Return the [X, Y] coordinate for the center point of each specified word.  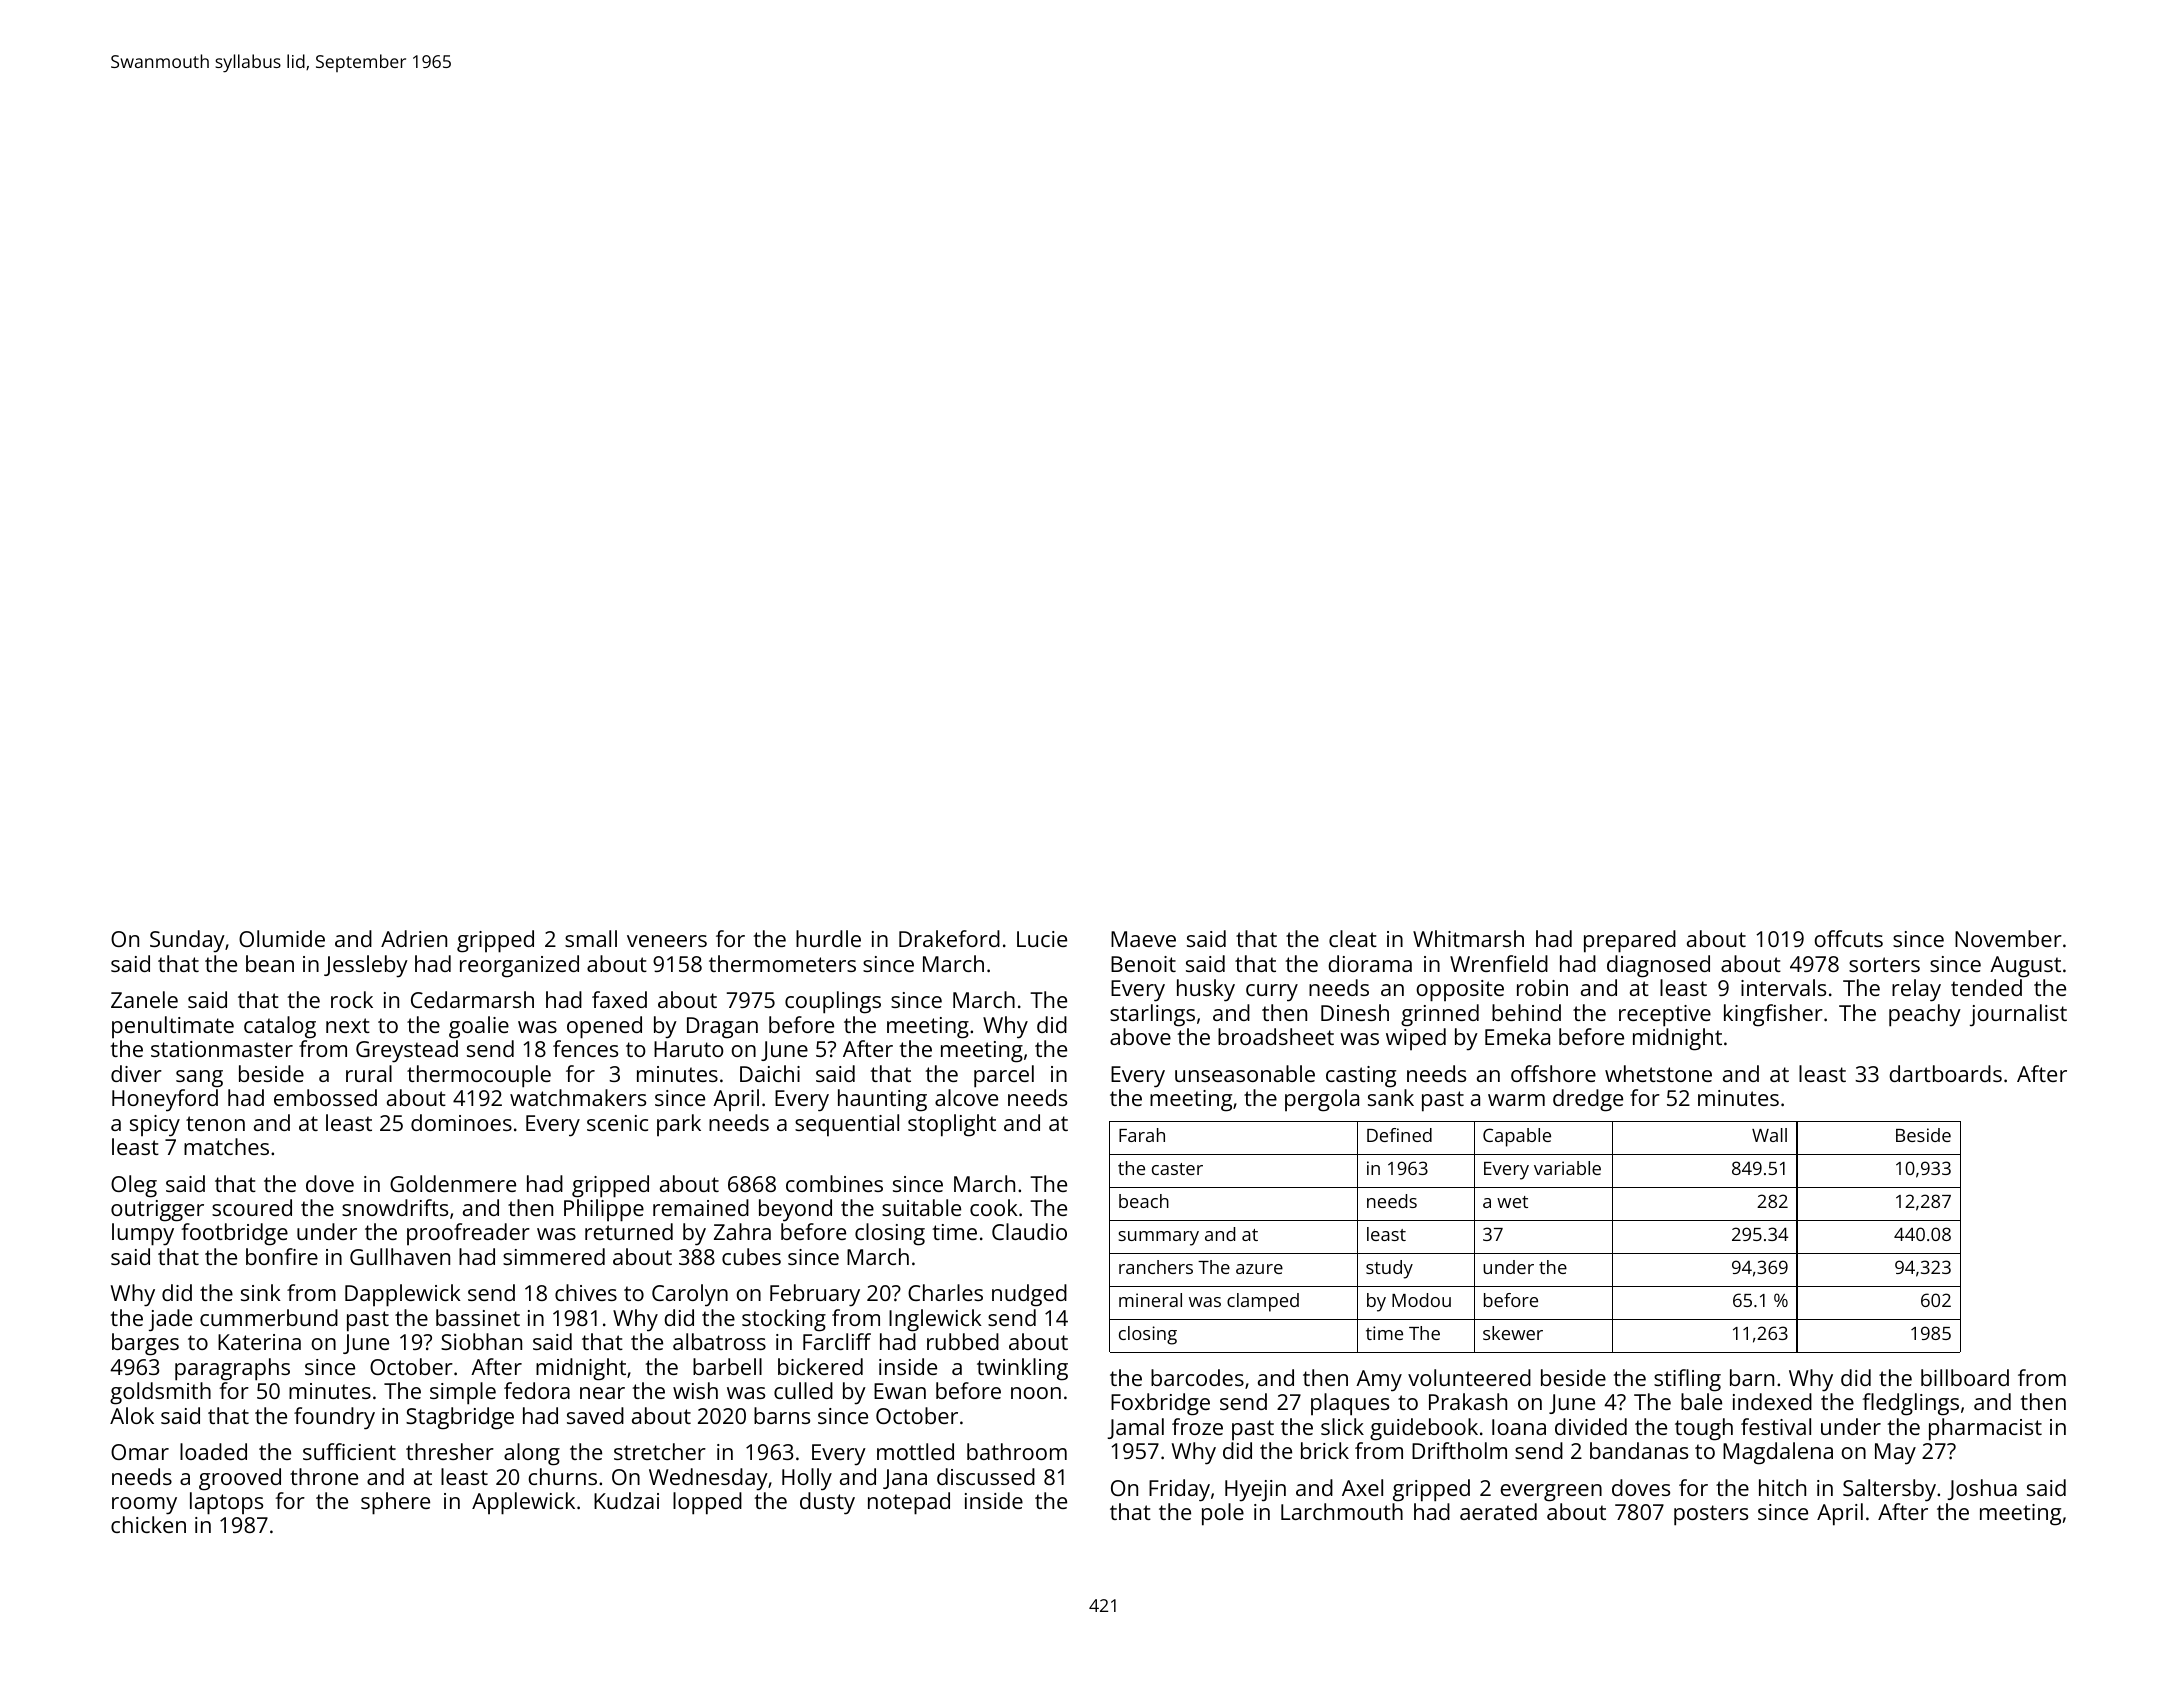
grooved [240, 1479]
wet [1512, 1202]
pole [1223, 1514]
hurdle [828, 938]
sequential [847, 1125]
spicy [155, 1126]
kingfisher [1773, 1015]
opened [604, 1027]
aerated [1498, 1511]
